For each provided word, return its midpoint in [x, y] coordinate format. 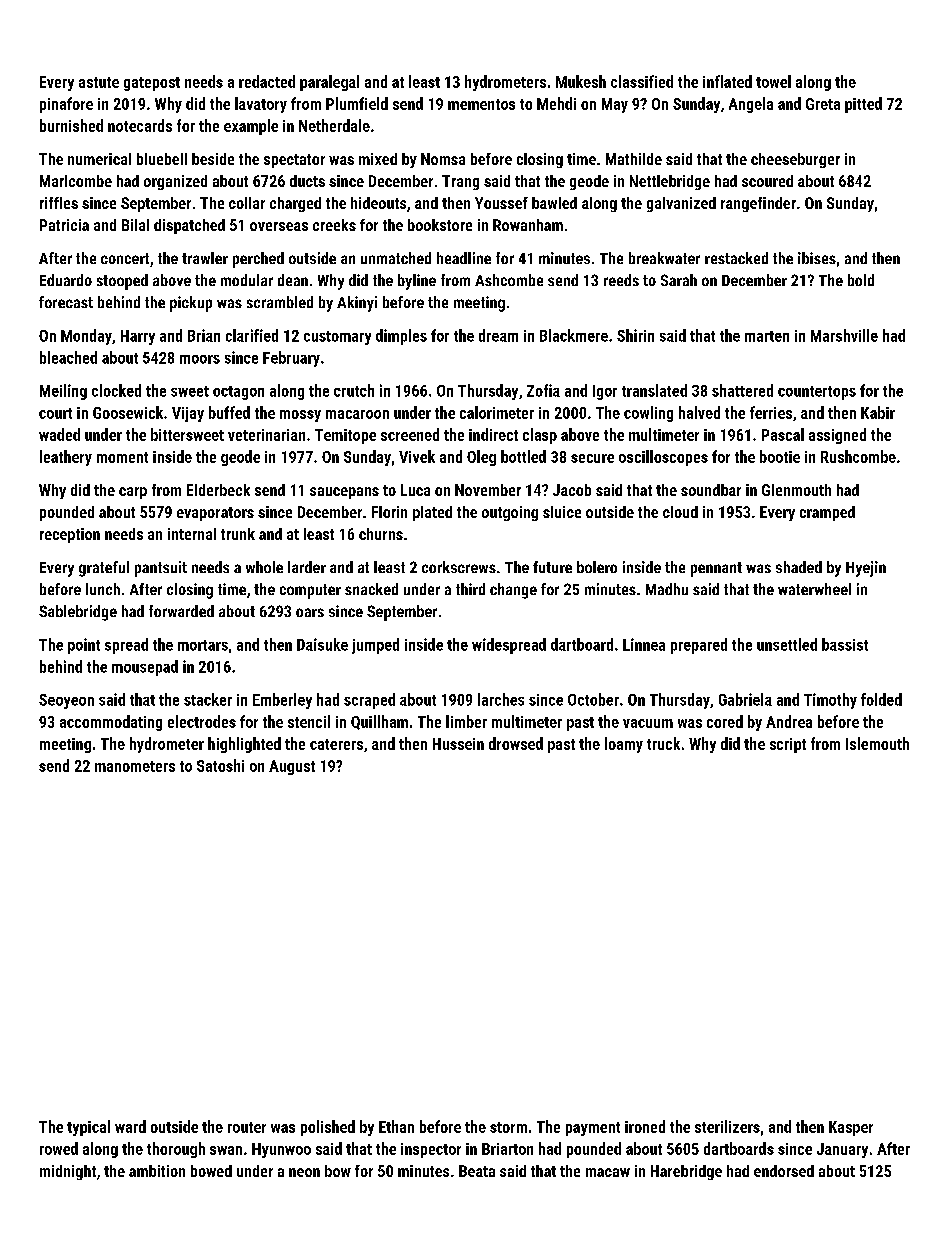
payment [593, 1129]
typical [88, 1128]
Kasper [851, 1128]
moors [200, 359]
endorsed [784, 1171]
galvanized [681, 204]
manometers [135, 766]
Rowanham [528, 225]
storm [508, 1127]
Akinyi [357, 304]
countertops [817, 393]
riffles [59, 203]
